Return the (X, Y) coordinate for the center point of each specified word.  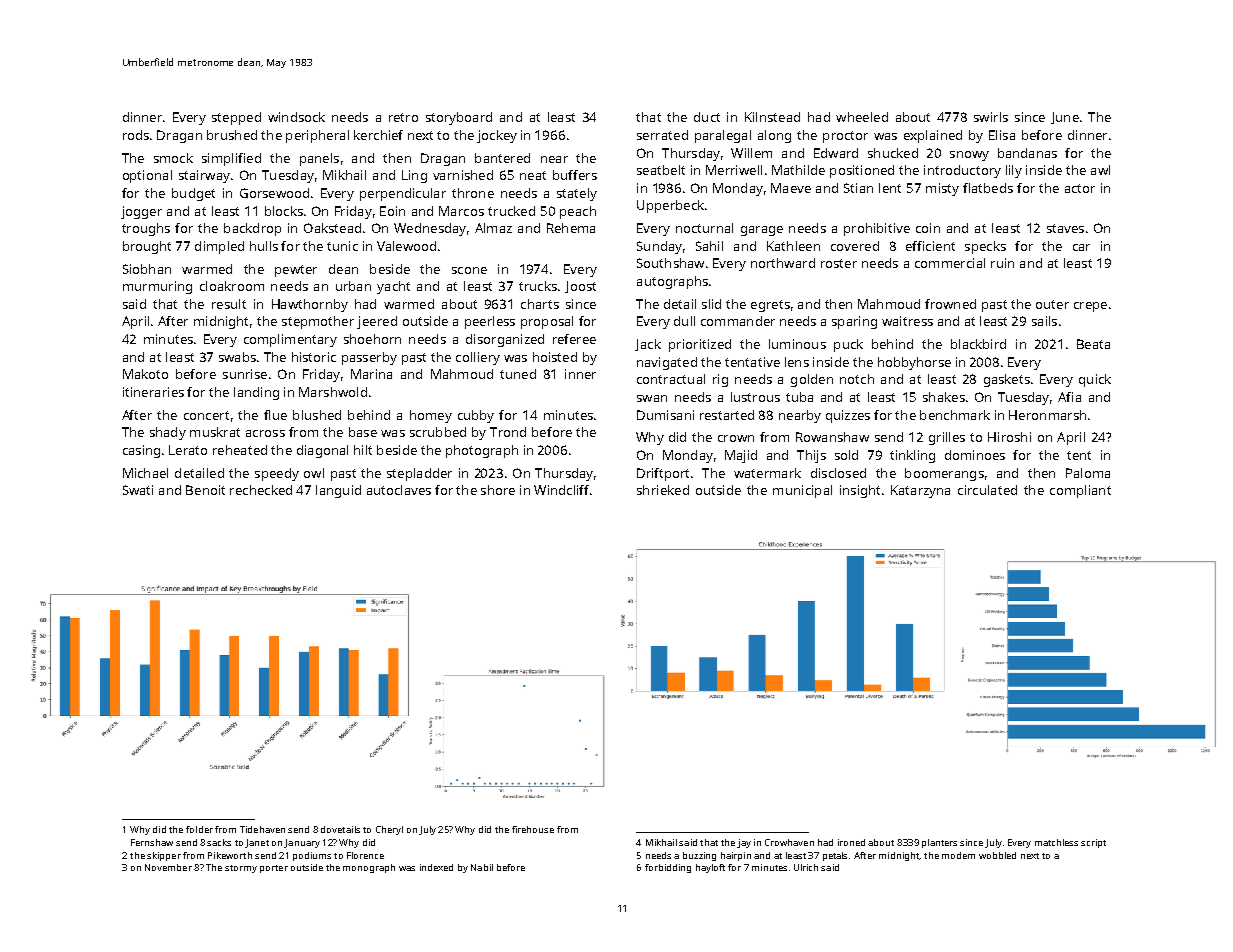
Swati (138, 490)
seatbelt (661, 170)
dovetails (340, 829)
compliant (1080, 491)
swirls (991, 117)
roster (839, 263)
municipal (802, 491)
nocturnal (704, 228)
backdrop (252, 229)
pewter (296, 271)
